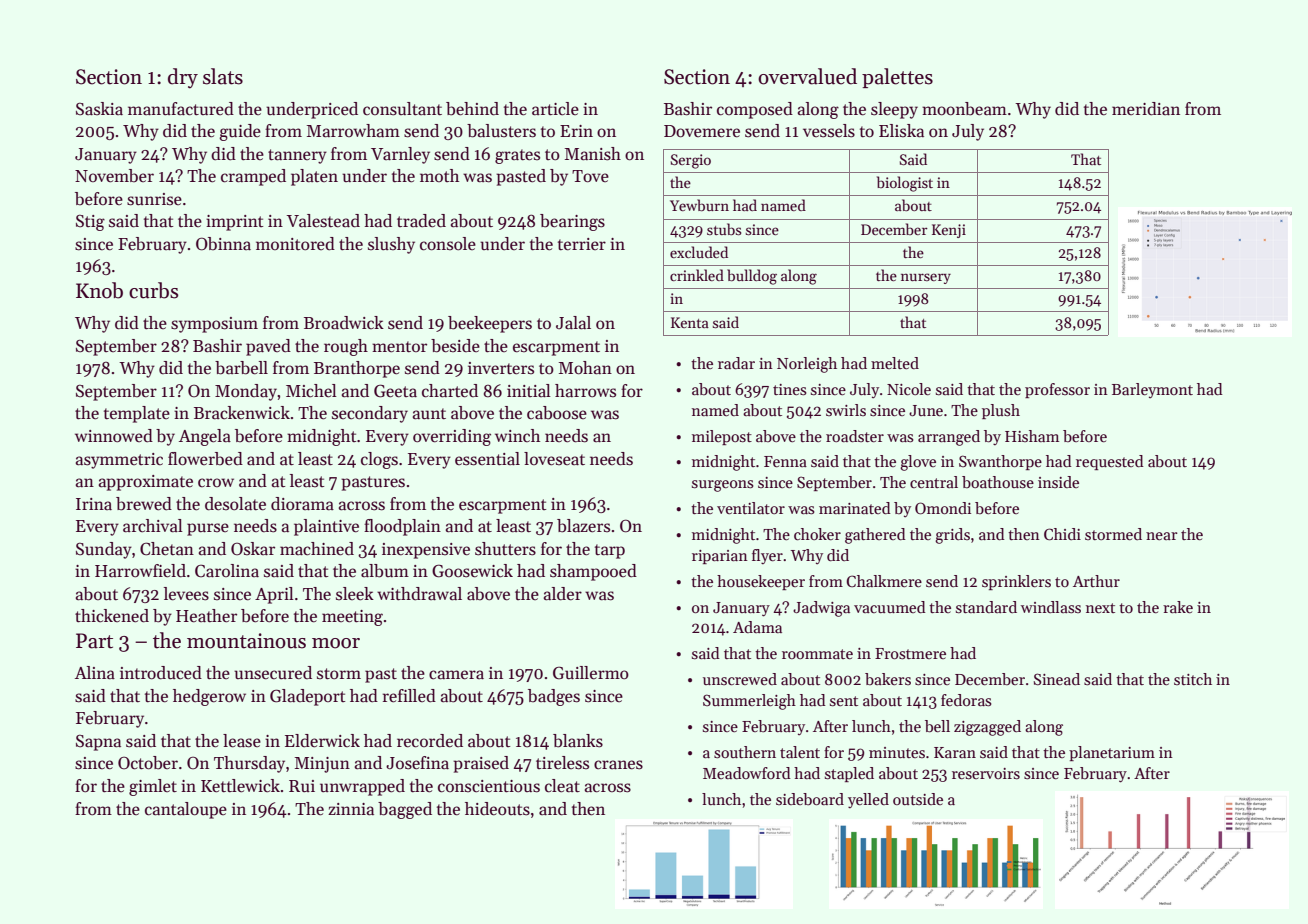  Describe the element at coordinates (555, 109) in the image. I see `article` at that location.
